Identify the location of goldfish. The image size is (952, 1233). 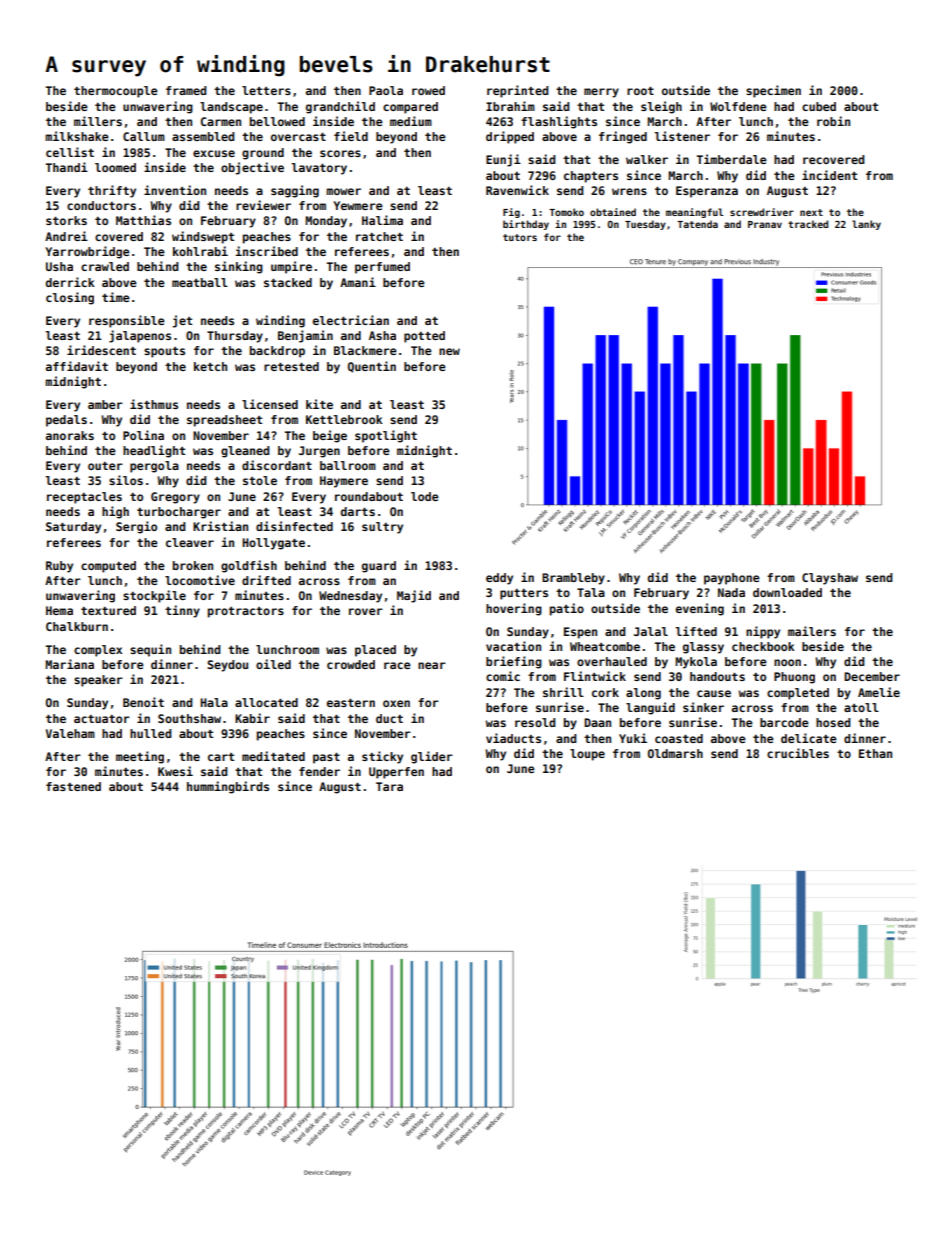
(249, 566).
